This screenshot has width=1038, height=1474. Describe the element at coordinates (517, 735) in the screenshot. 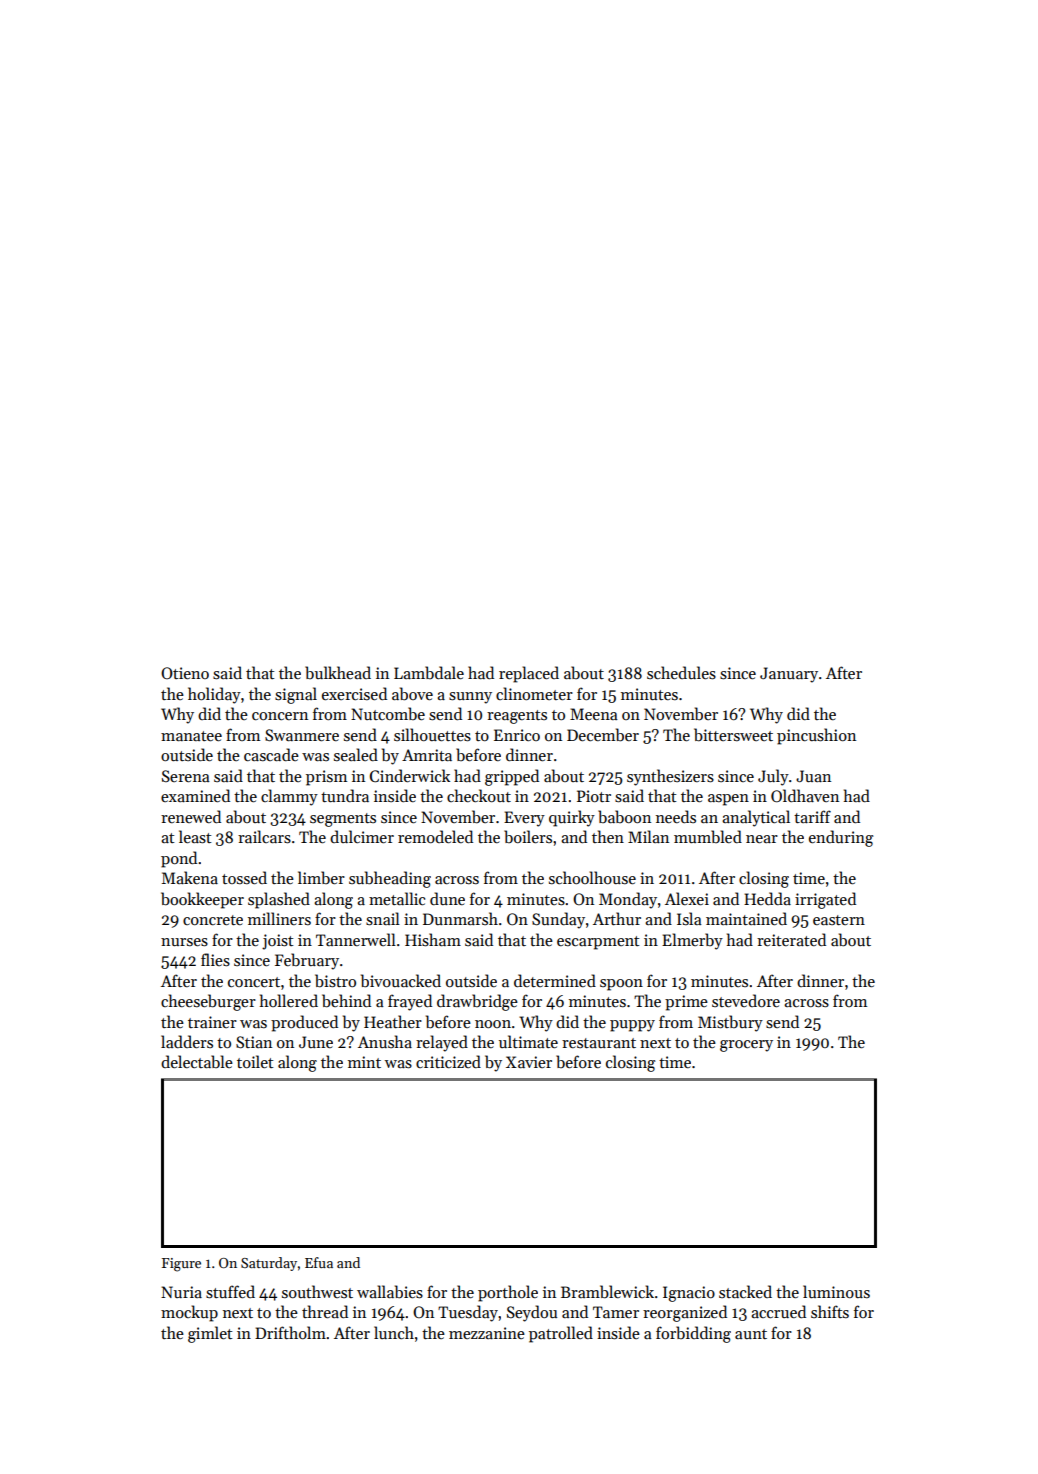

I see `Enrico` at that location.
